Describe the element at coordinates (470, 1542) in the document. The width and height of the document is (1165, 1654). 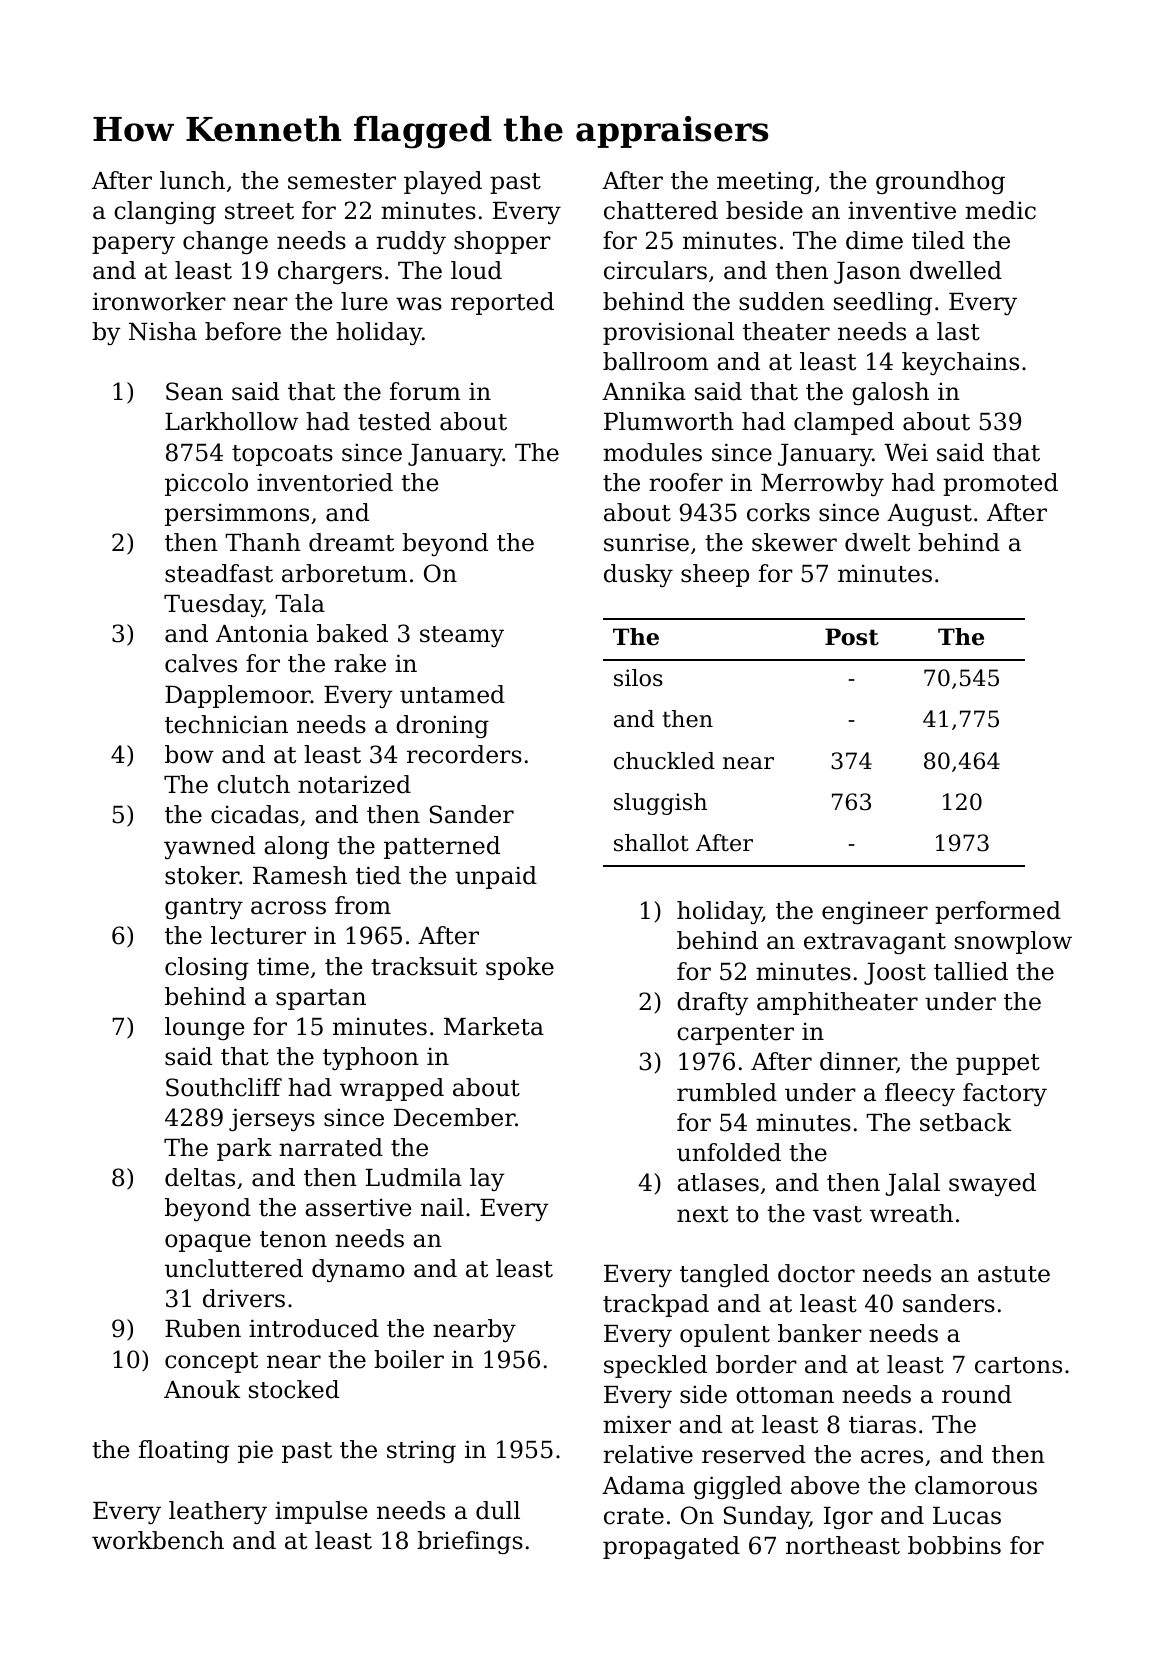
I see `briefings` at that location.
